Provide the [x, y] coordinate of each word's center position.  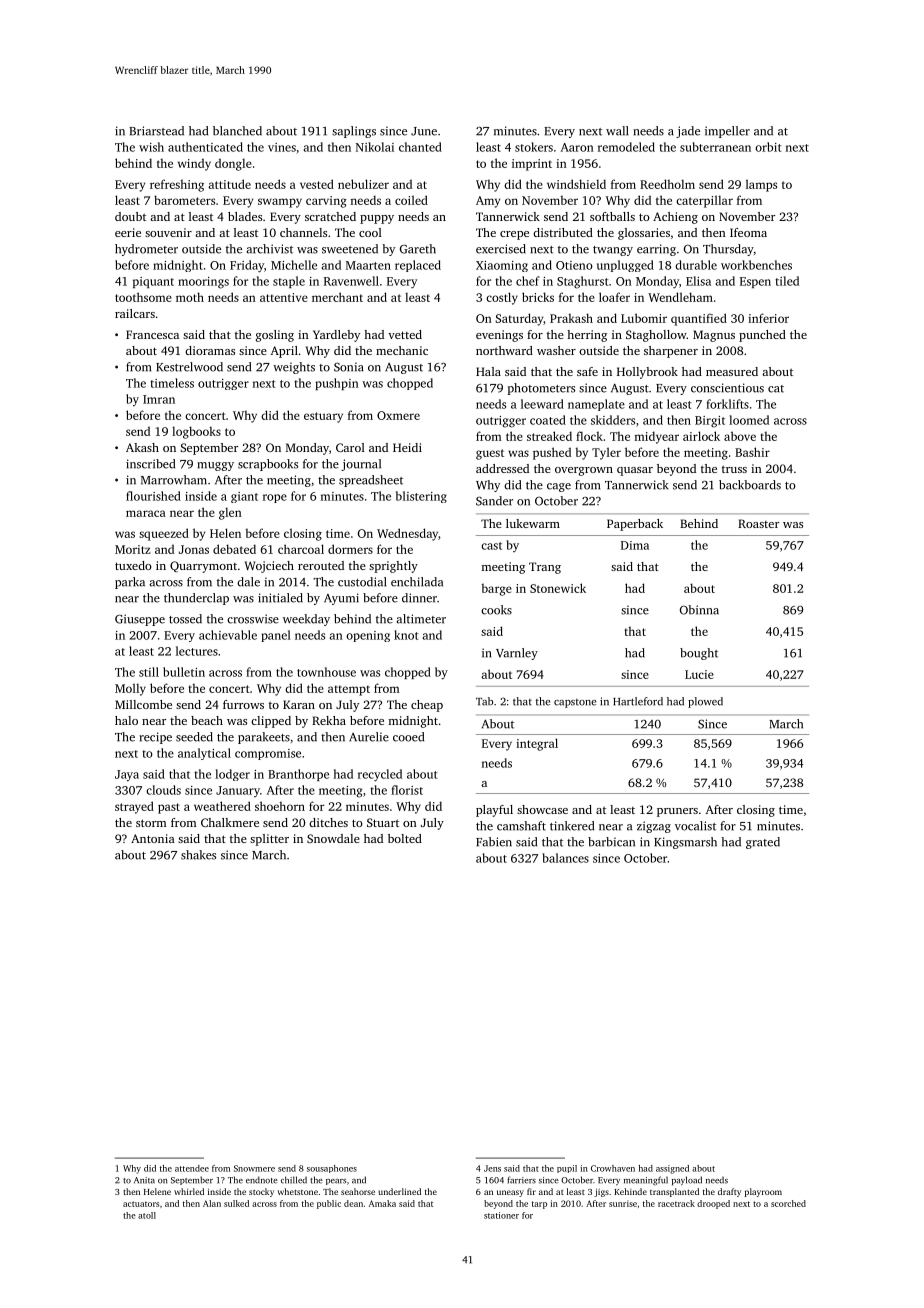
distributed [563, 232]
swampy [280, 203]
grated [763, 843]
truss [734, 469]
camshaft [521, 826]
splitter [269, 840]
